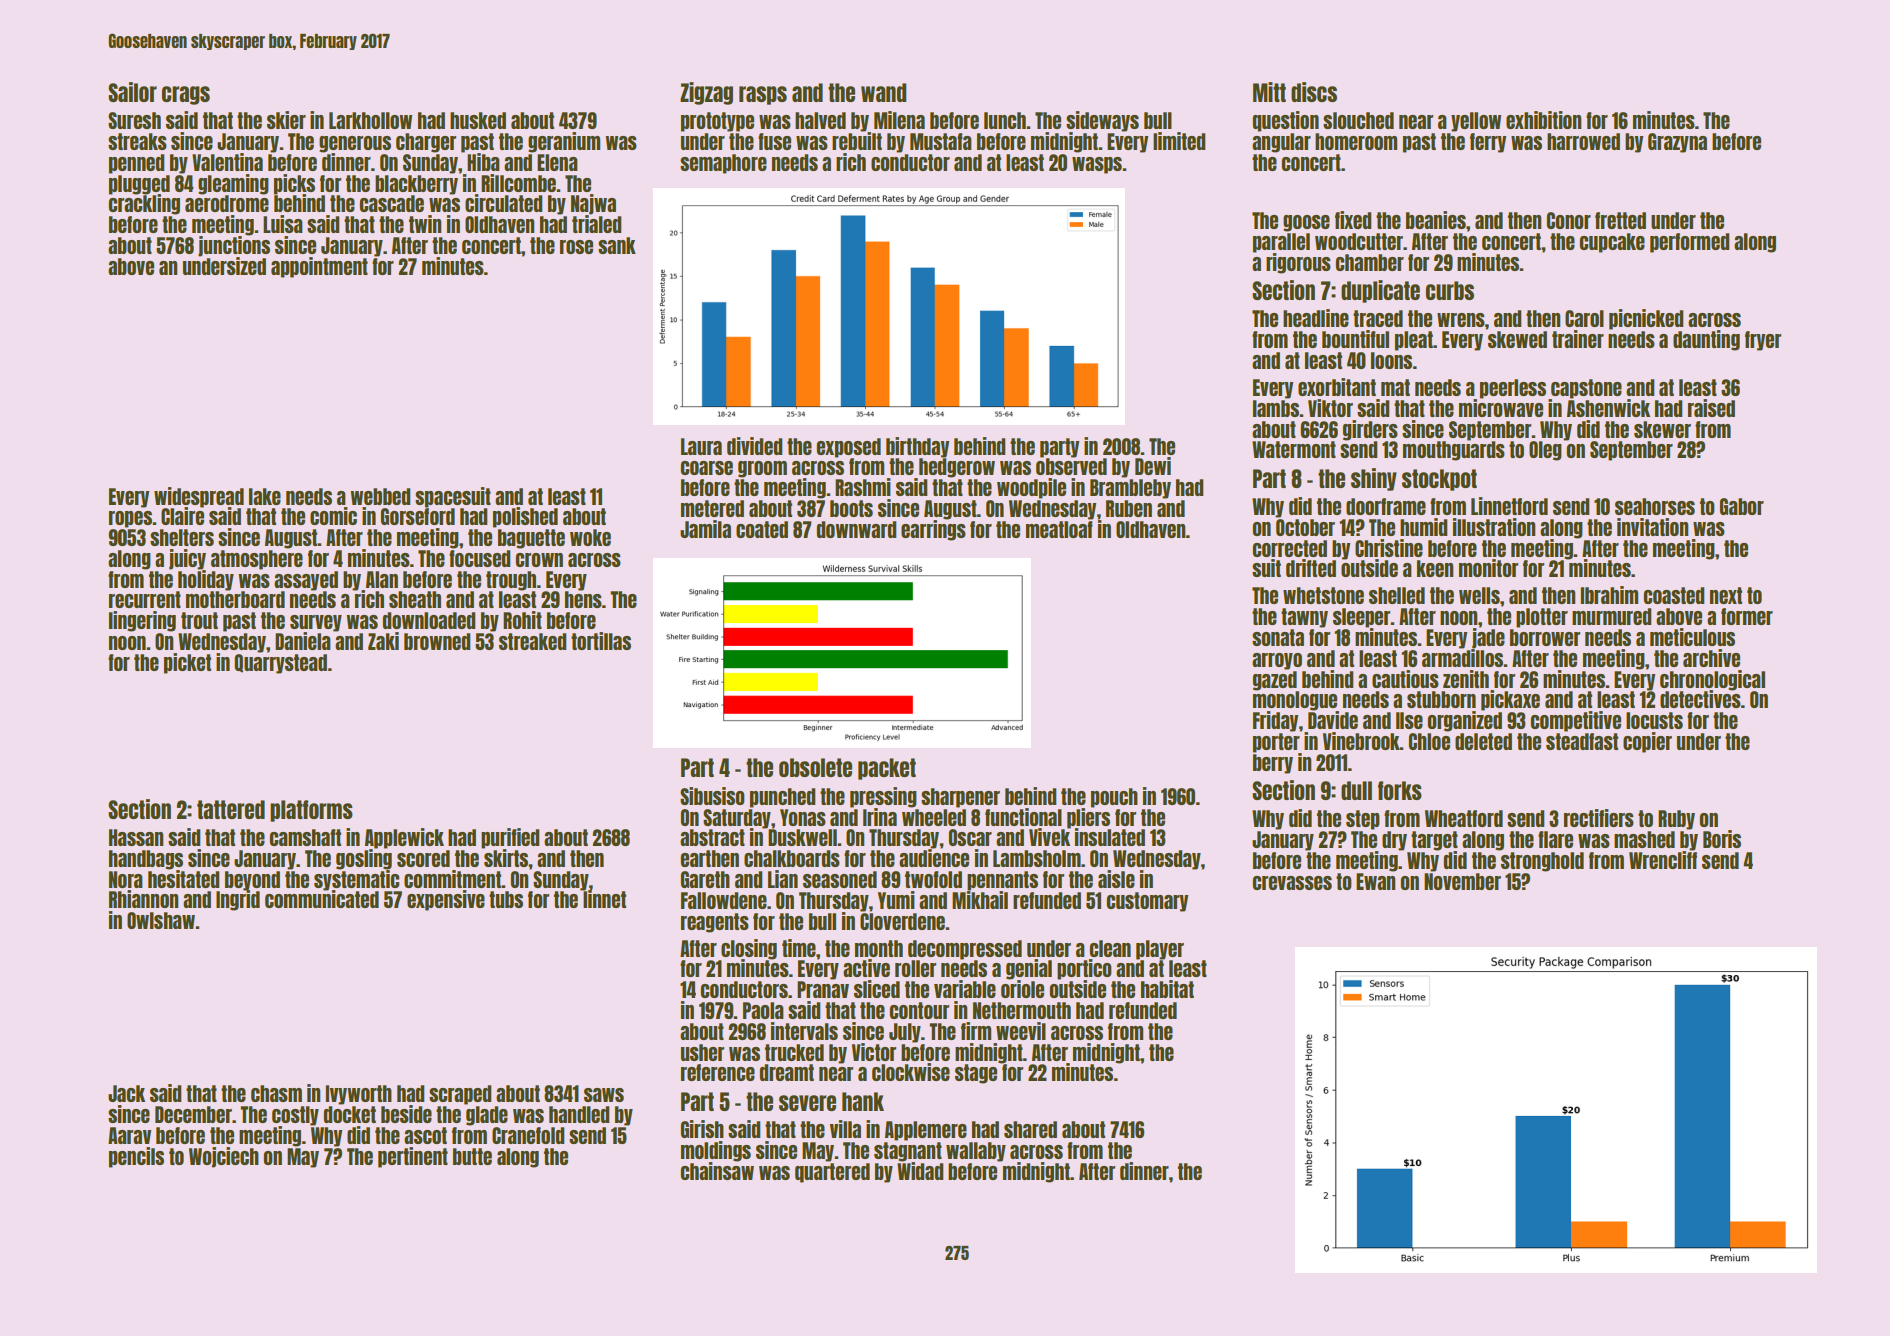 Image resolution: width=1890 pixels, height=1336 pixels. Describe the element at coordinates (136, 1157) in the page. I see `pencils` at that location.
